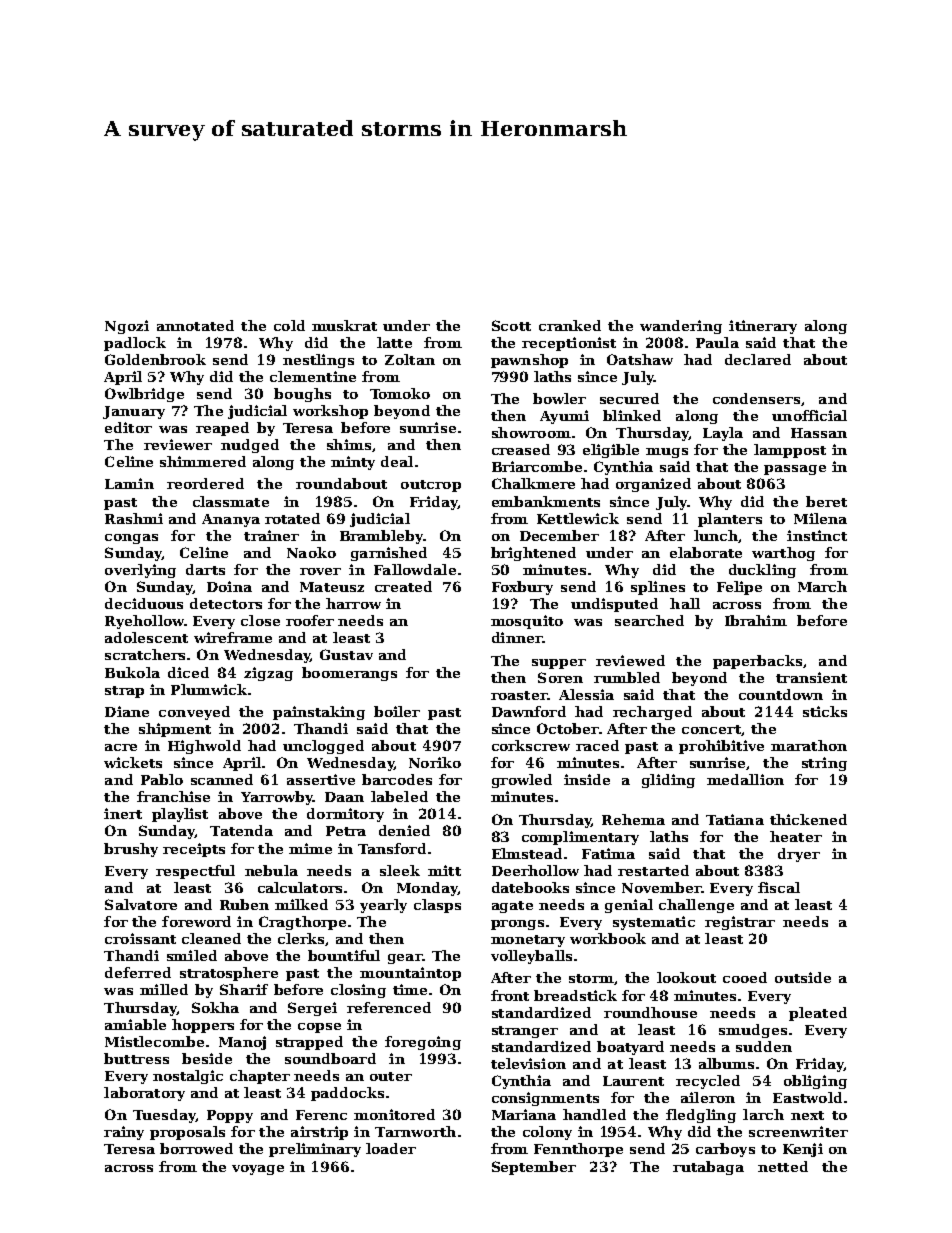  What do you see at coordinates (431, 486) in the image?
I see `outcrop` at bounding box center [431, 486].
